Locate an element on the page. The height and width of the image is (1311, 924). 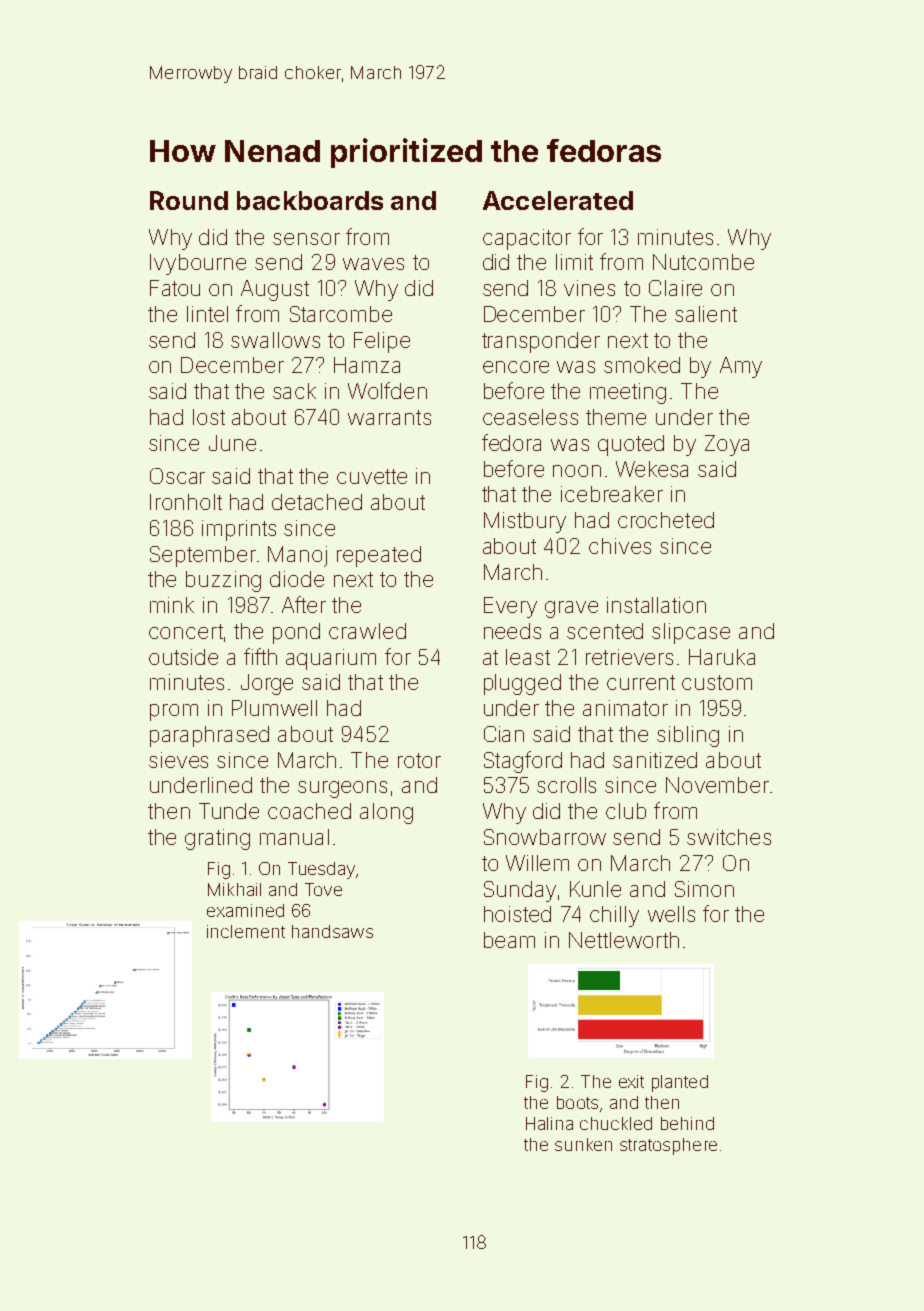
Accelerated is located at coordinates (558, 200).
